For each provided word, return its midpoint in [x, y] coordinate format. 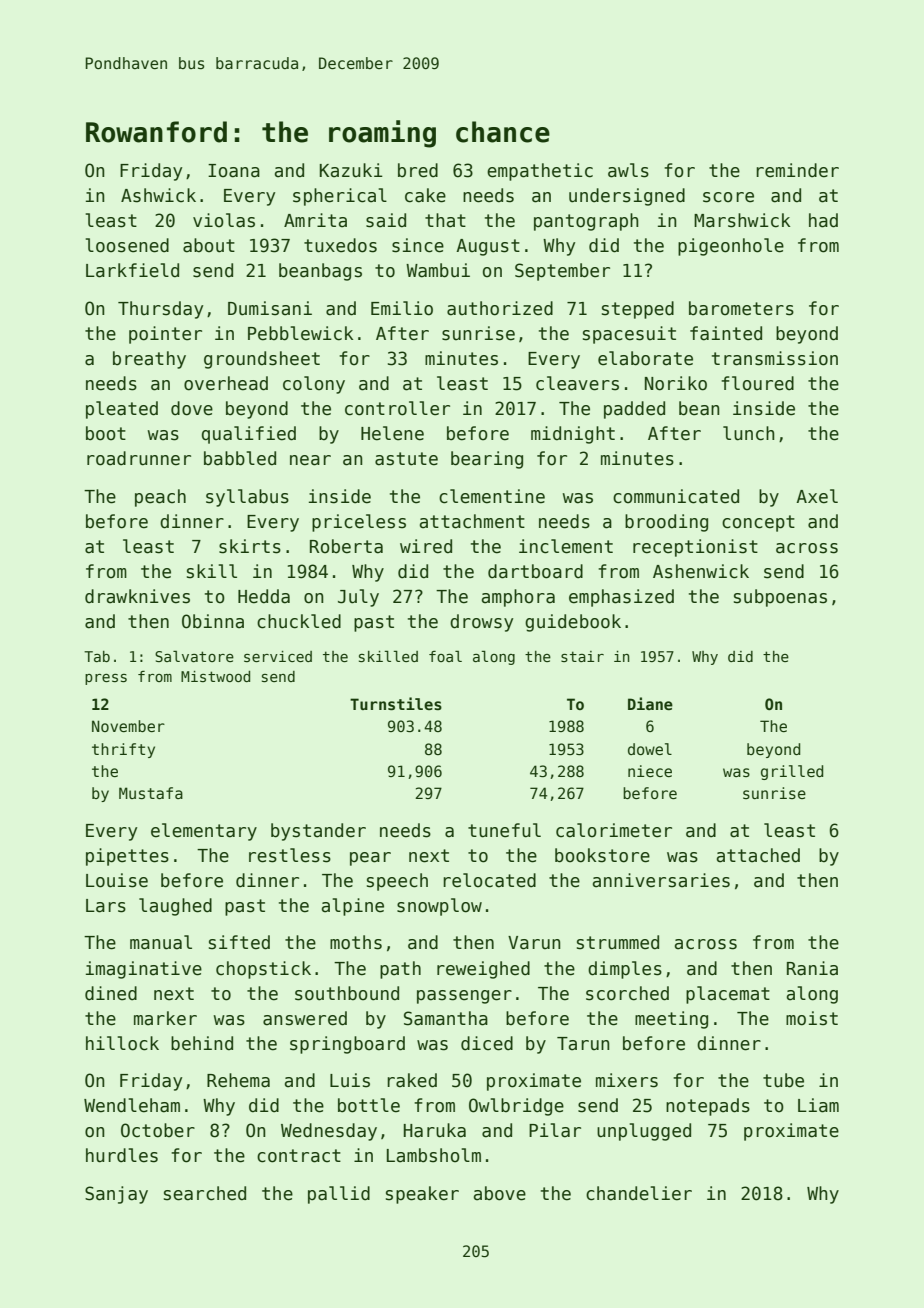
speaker [422, 1195]
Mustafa [151, 793]
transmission [775, 358]
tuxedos [340, 245]
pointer [165, 335]
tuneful [504, 830]
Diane [650, 703]
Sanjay [116, 1195]
